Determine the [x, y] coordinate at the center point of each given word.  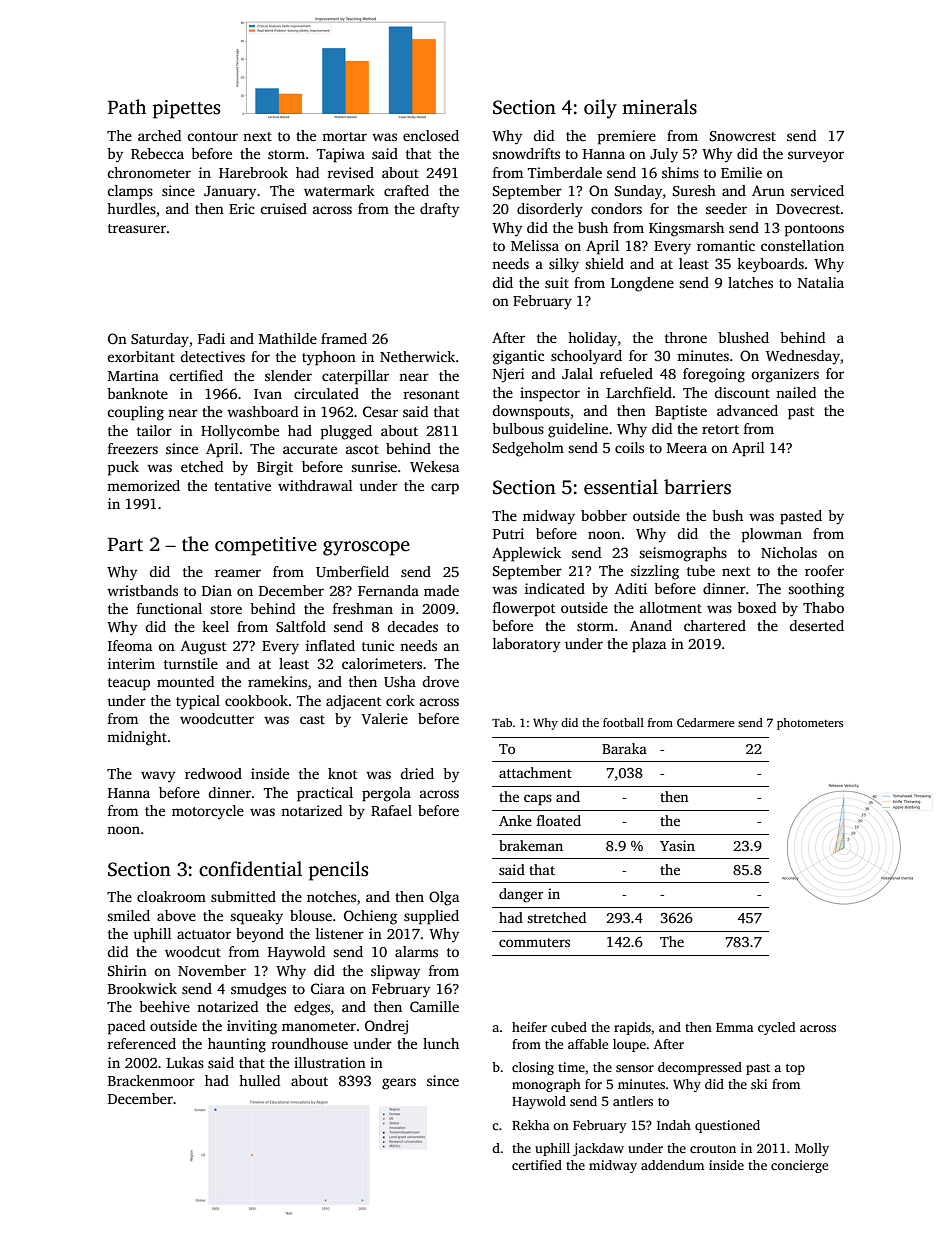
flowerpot [524, 609]
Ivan [268, 394]
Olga [444, 898]
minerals [659, 107]
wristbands [142, 590]
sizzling [655, 572]
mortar [344, 136]
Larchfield [639, 392]
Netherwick [417, 356]
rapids [632, 1028]
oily [600, 109]
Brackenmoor [151, 1080]
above [176, 915]
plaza [649, 645]
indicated [555, 588]
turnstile [191, 663]
